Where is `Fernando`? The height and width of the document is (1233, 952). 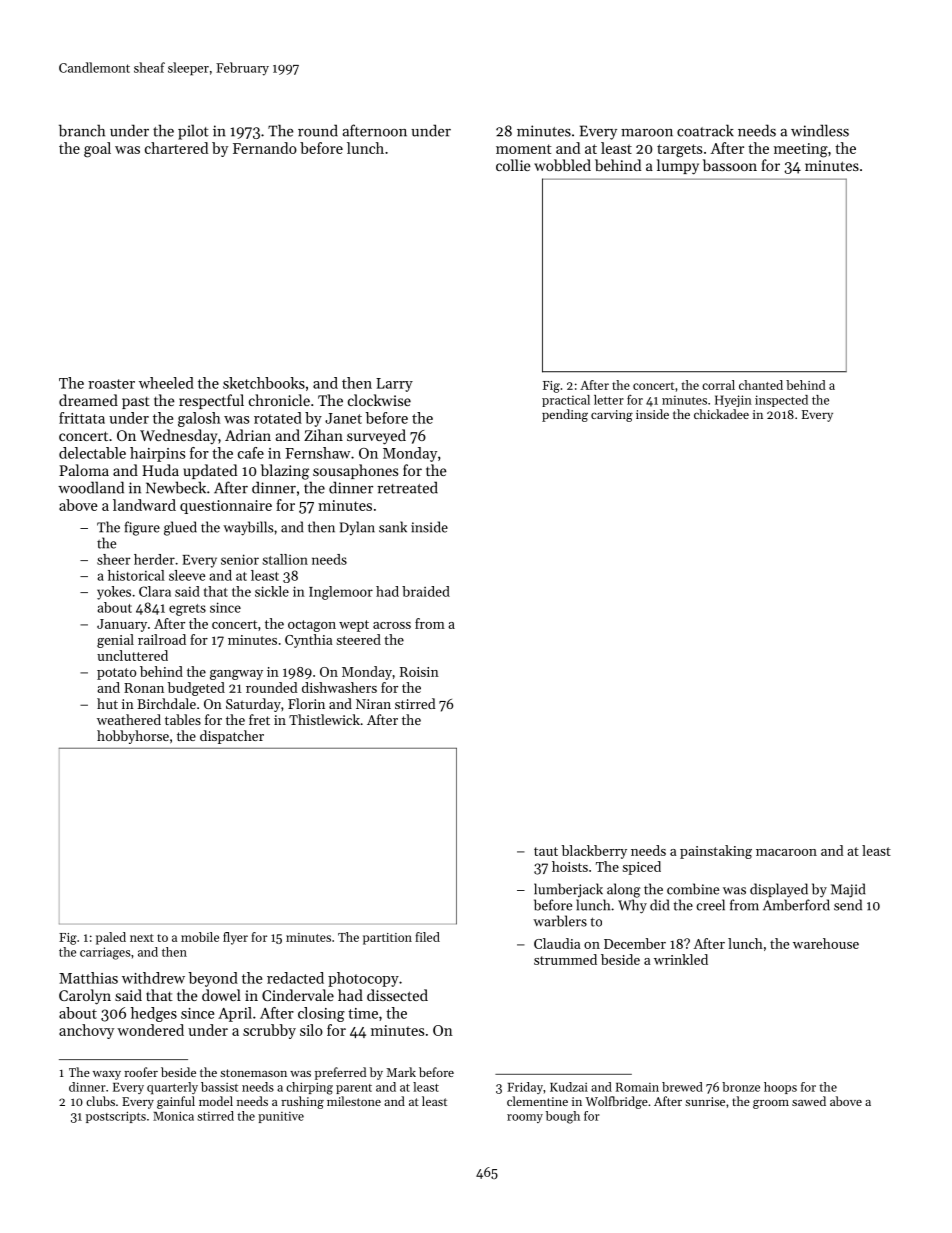 Fernando is located at coordinates (265, 148).
